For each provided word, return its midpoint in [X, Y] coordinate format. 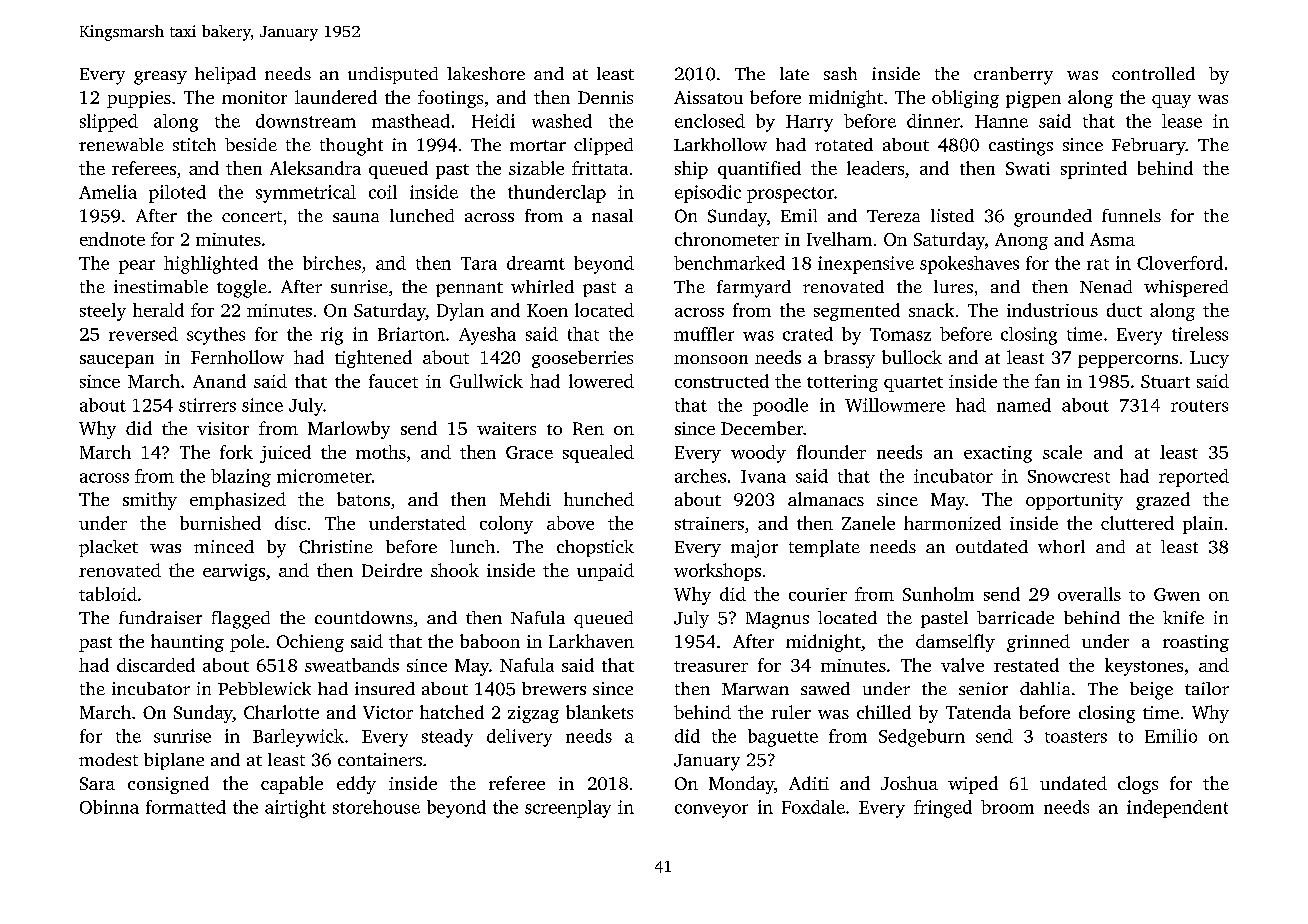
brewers [554, 688]
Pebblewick [264, 688]
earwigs [234, 572]
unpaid [605, 572]
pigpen [1033, 99]
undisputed [393, 75]
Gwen [1177, 594]
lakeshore [486, 73]
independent [1177, 809]
